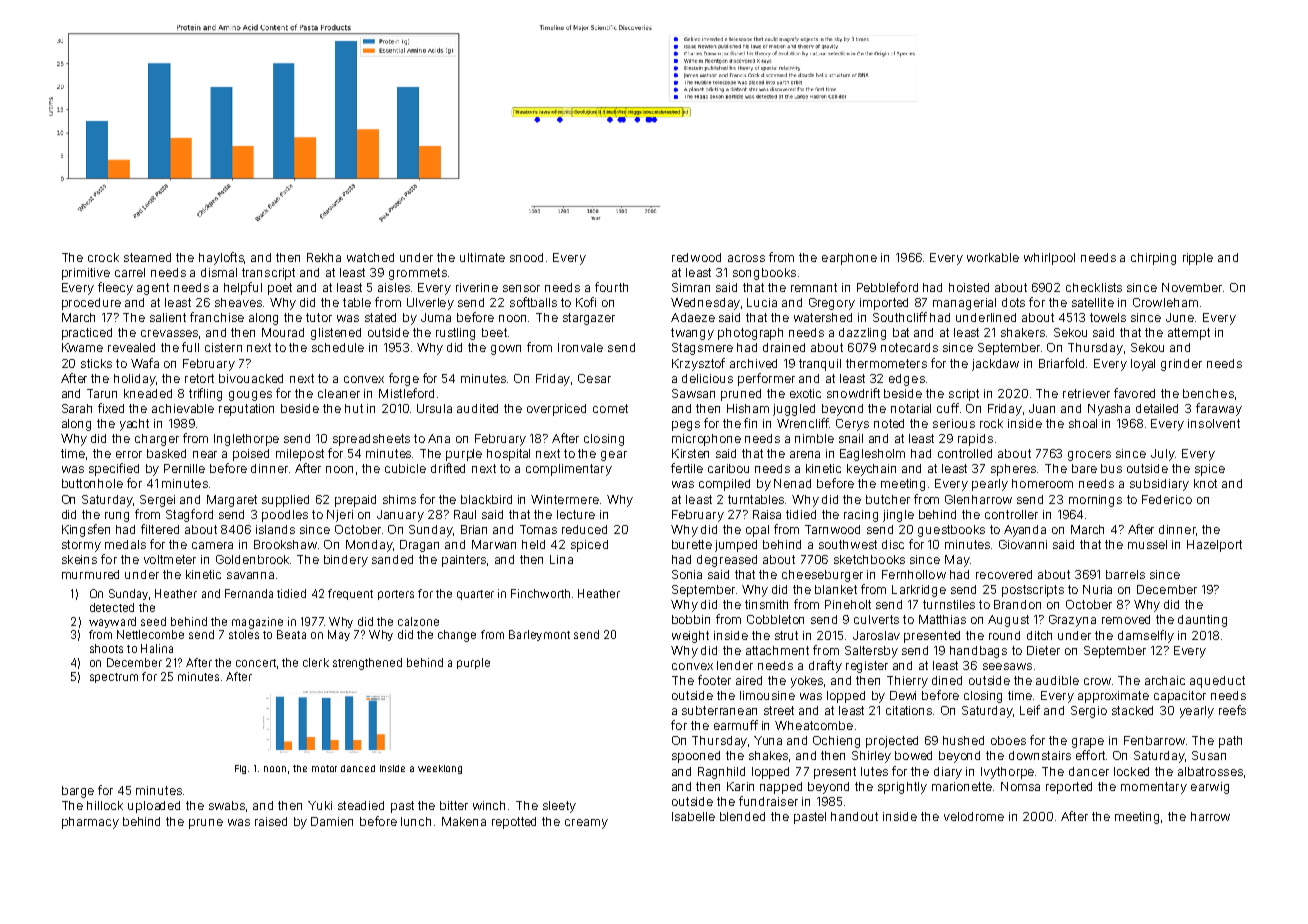  What do you see at coordinates (440, 769) in the image?
I see `weeklong` at bounding box center [440, 769].
